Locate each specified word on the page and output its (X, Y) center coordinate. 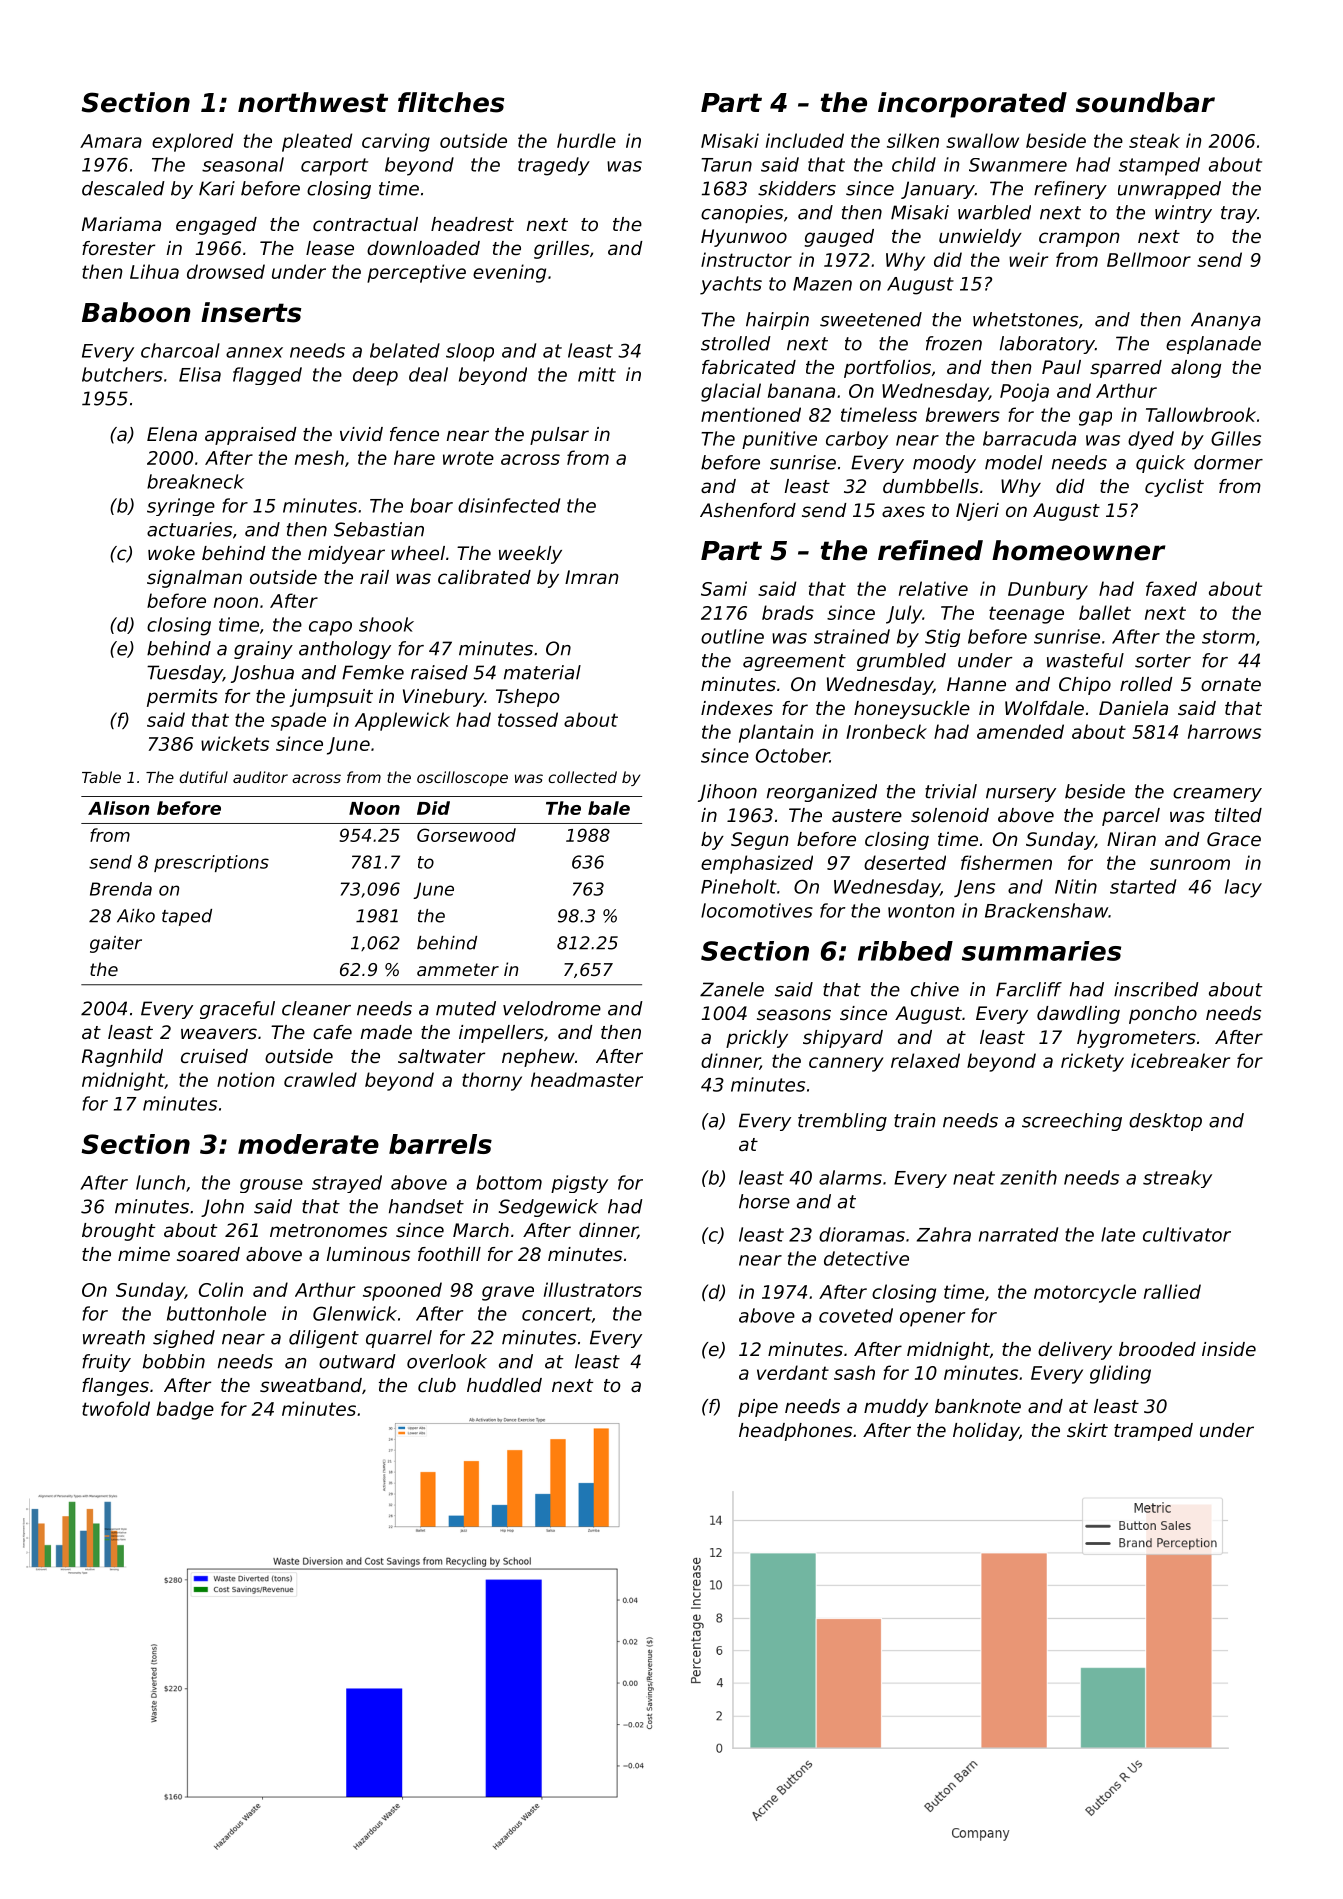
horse (764, 1201)
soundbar (1145, 102)
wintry (1183, 214)
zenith (1028, 1177)
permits (182, 698)
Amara (111, 141)
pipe (758, 1408)
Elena (172, 434)
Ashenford (748, 510)
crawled (320, 1079)
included (805, 140)
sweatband (311, 1385)
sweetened (871, 319)
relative (933, 588)
